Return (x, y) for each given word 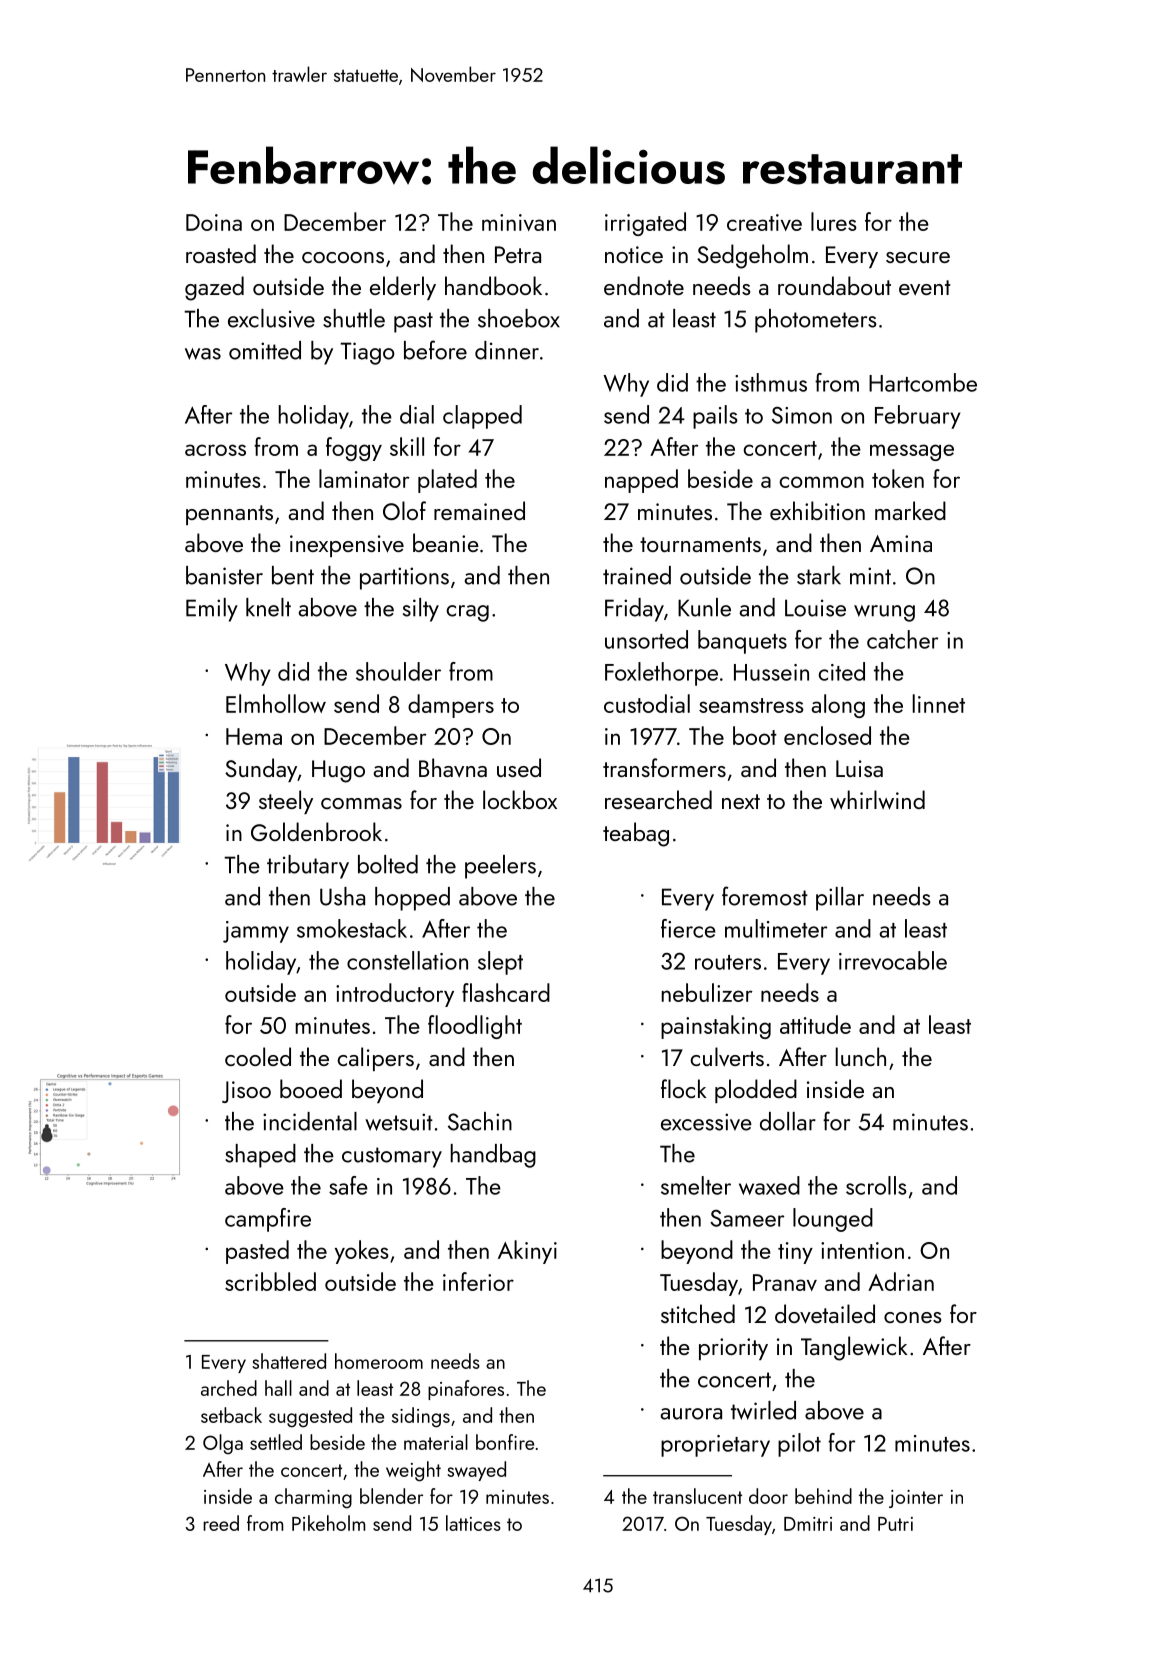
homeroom (379, 1361)
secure (918, 257)
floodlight (475, 1027)
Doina (214, 222)
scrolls (876, 1185)
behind (823, 1496)
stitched (698, 1313)
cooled (258, 1056)
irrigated (645, 224)
